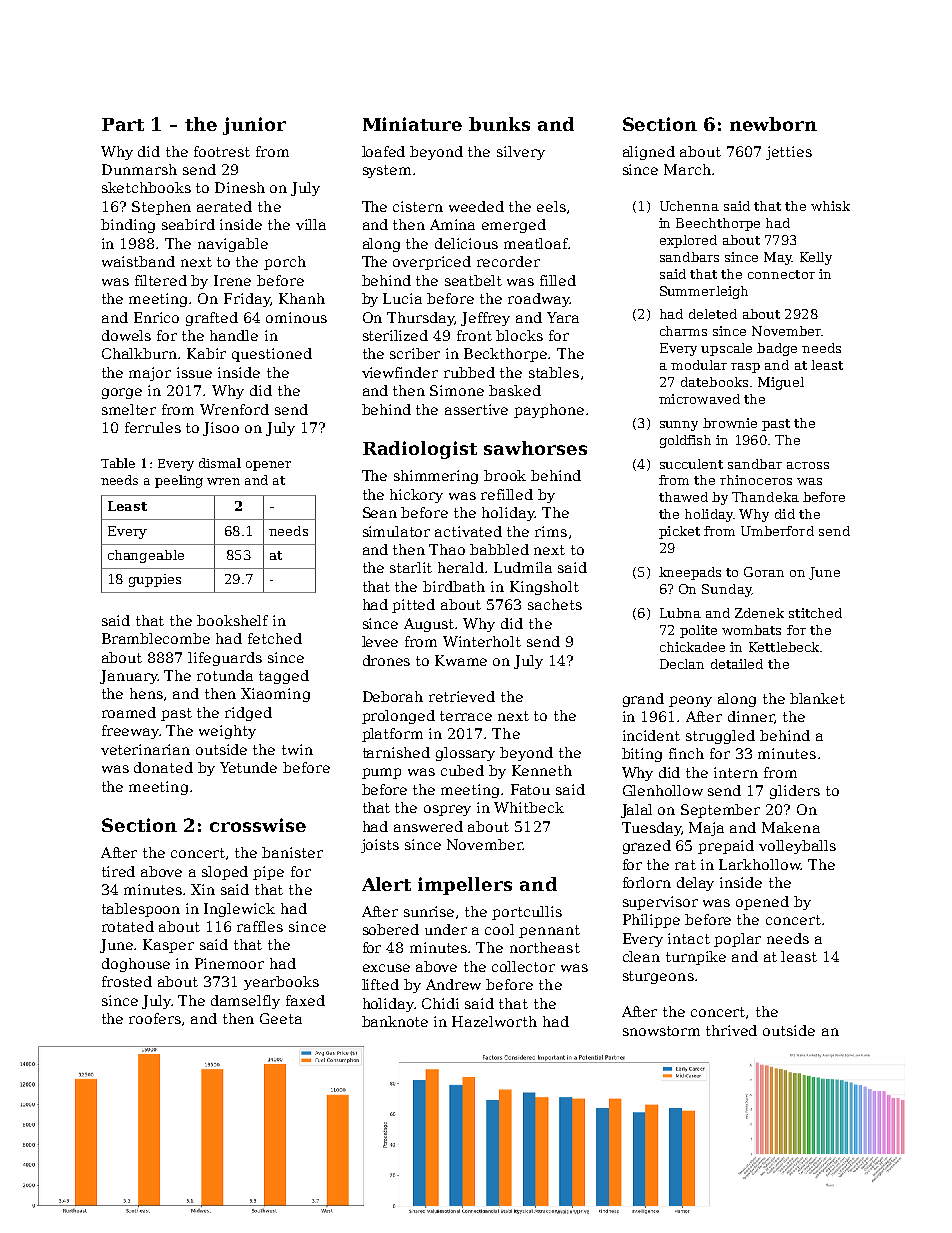  What do you see at coordinates (499, 124) in the image?
I see `bunks` at bounding box center [499, 124].
